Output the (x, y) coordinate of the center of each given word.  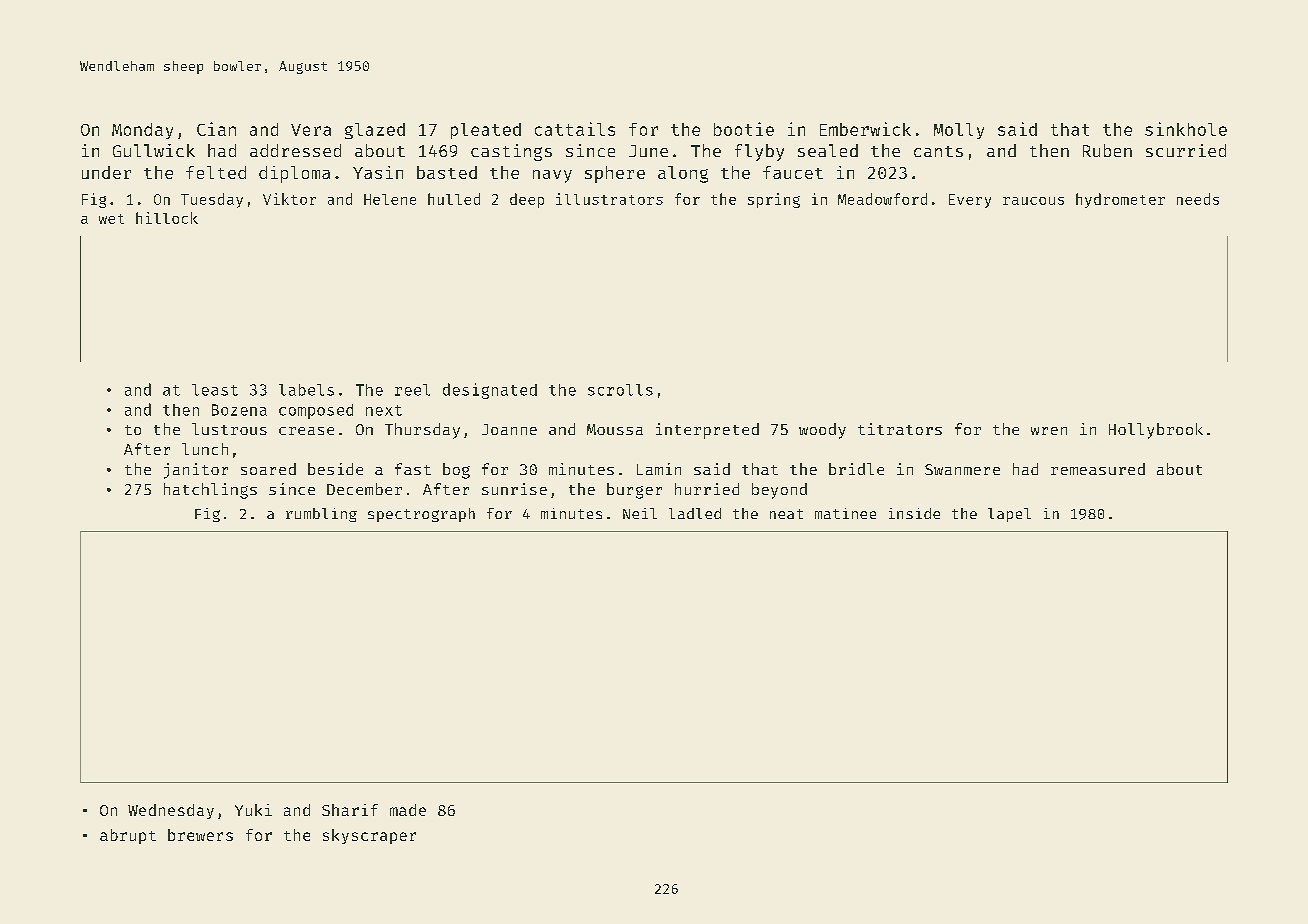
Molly (959, 131)
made (408, 810)
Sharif (350, 810)
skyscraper (369, 836)
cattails (575, 129)
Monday (142, 131)
